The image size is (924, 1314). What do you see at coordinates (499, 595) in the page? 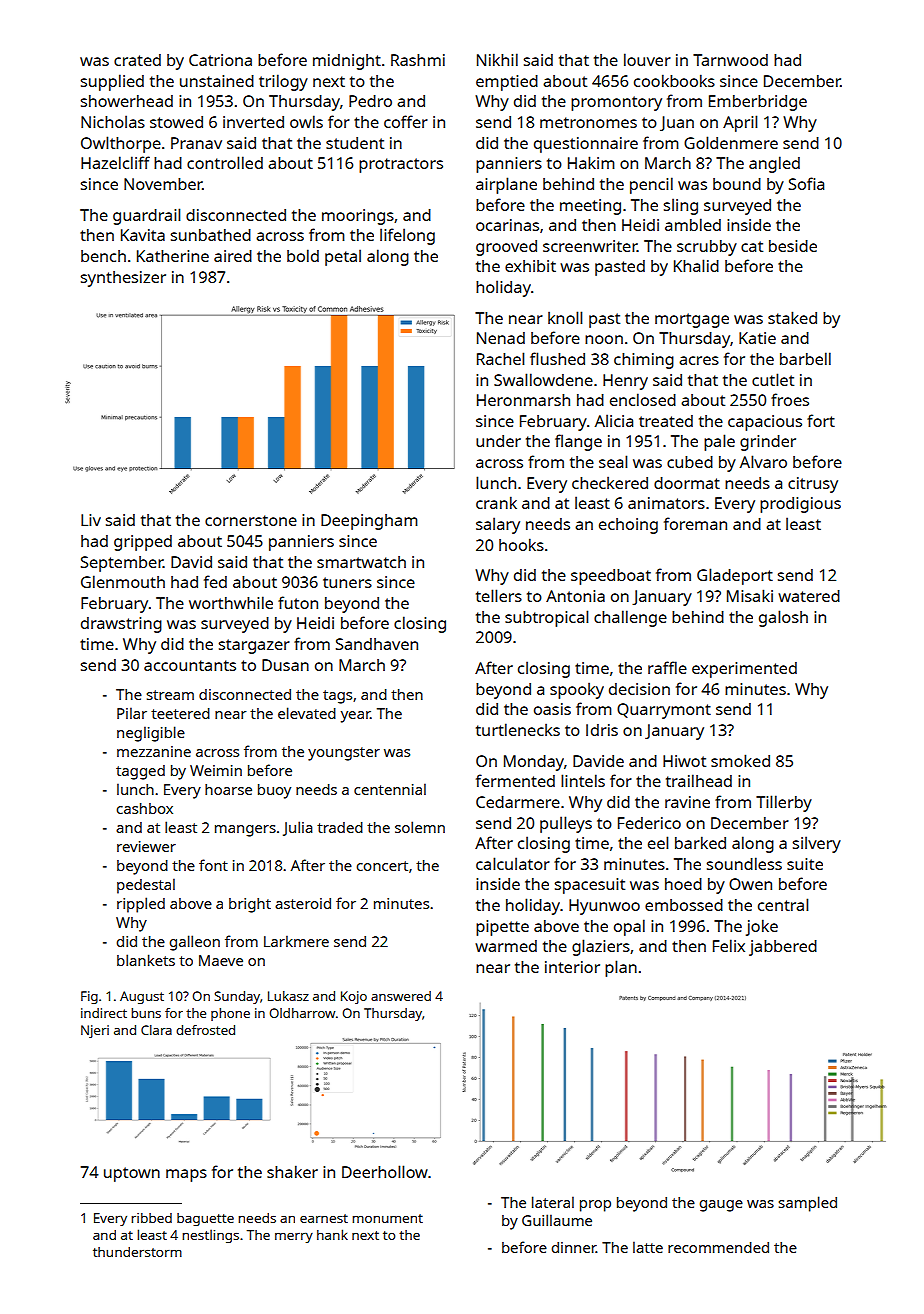
I see `tellers` at bounding box center [499, 595].
